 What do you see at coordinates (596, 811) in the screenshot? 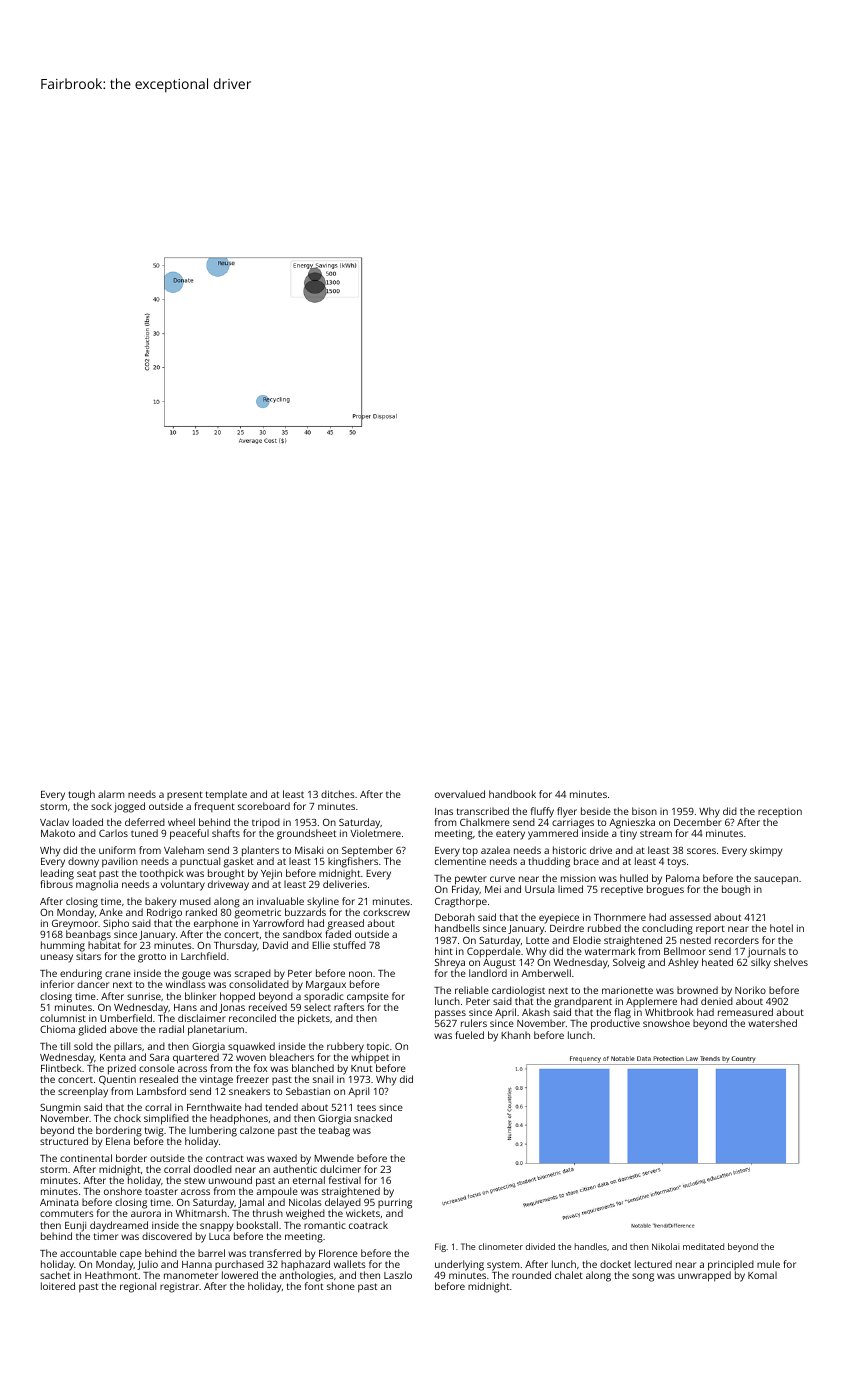
I see `beside` at bounding box center [596, 811].
